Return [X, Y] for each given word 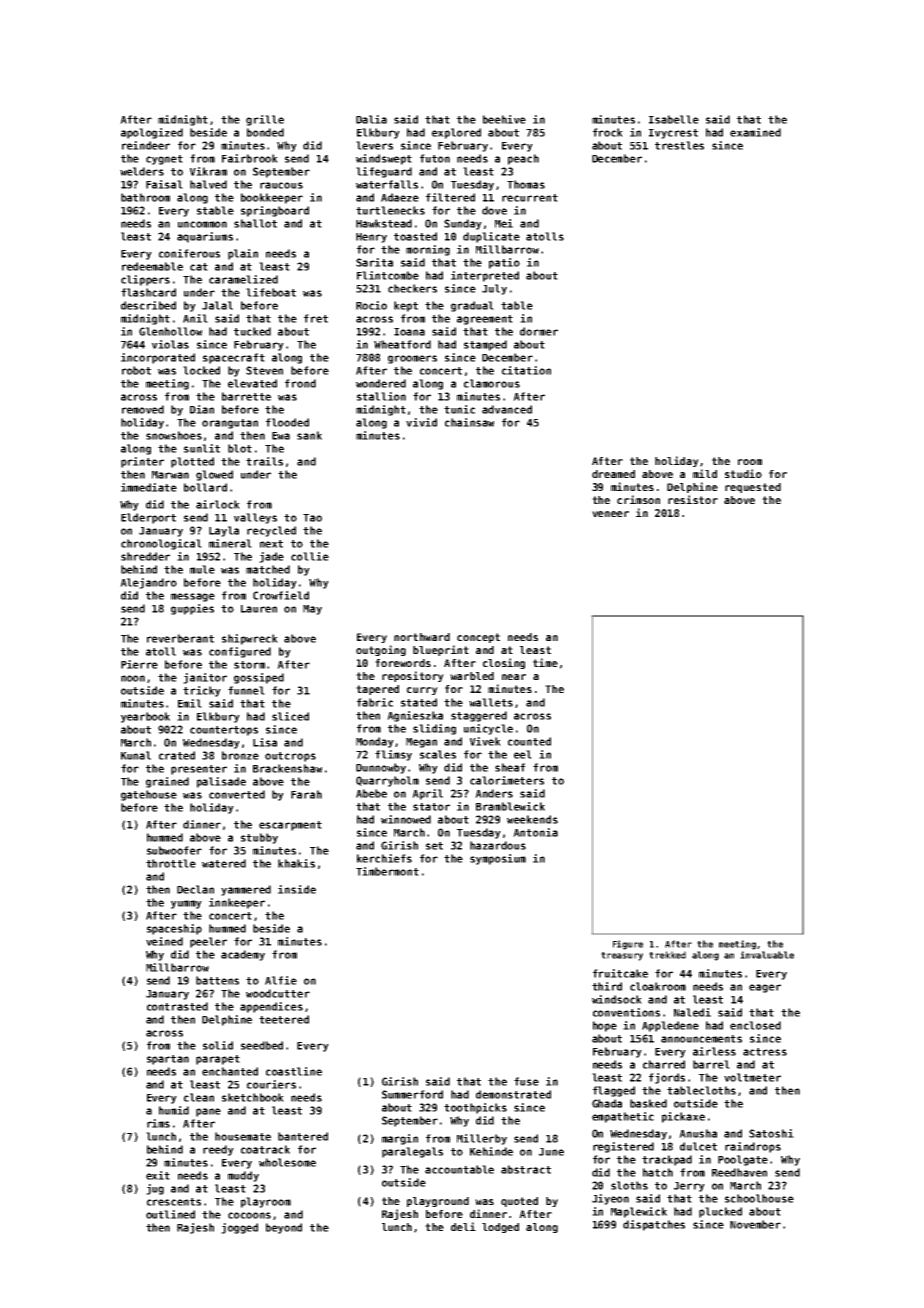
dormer [539, 331]
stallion [381, 396]
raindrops [753, 1147]
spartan [168, 1060]
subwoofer [174, 850]
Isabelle [674, 119]
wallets [491, 702]
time [545, 662]
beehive [504, 119]
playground [438, 1202]
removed [143, 409]
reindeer [146, 145]
